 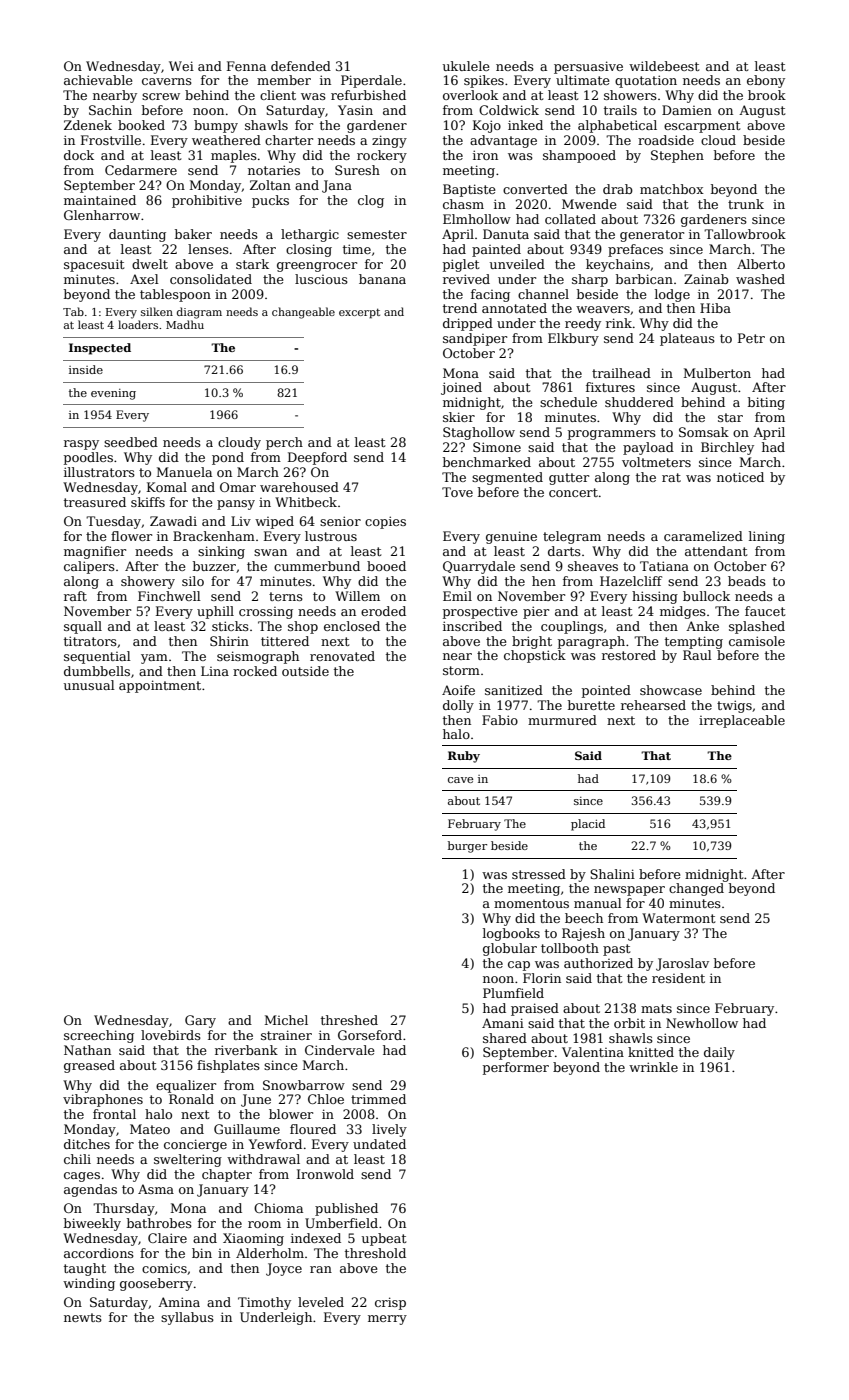 I want to click on banana, so click(x=382, y=279).
